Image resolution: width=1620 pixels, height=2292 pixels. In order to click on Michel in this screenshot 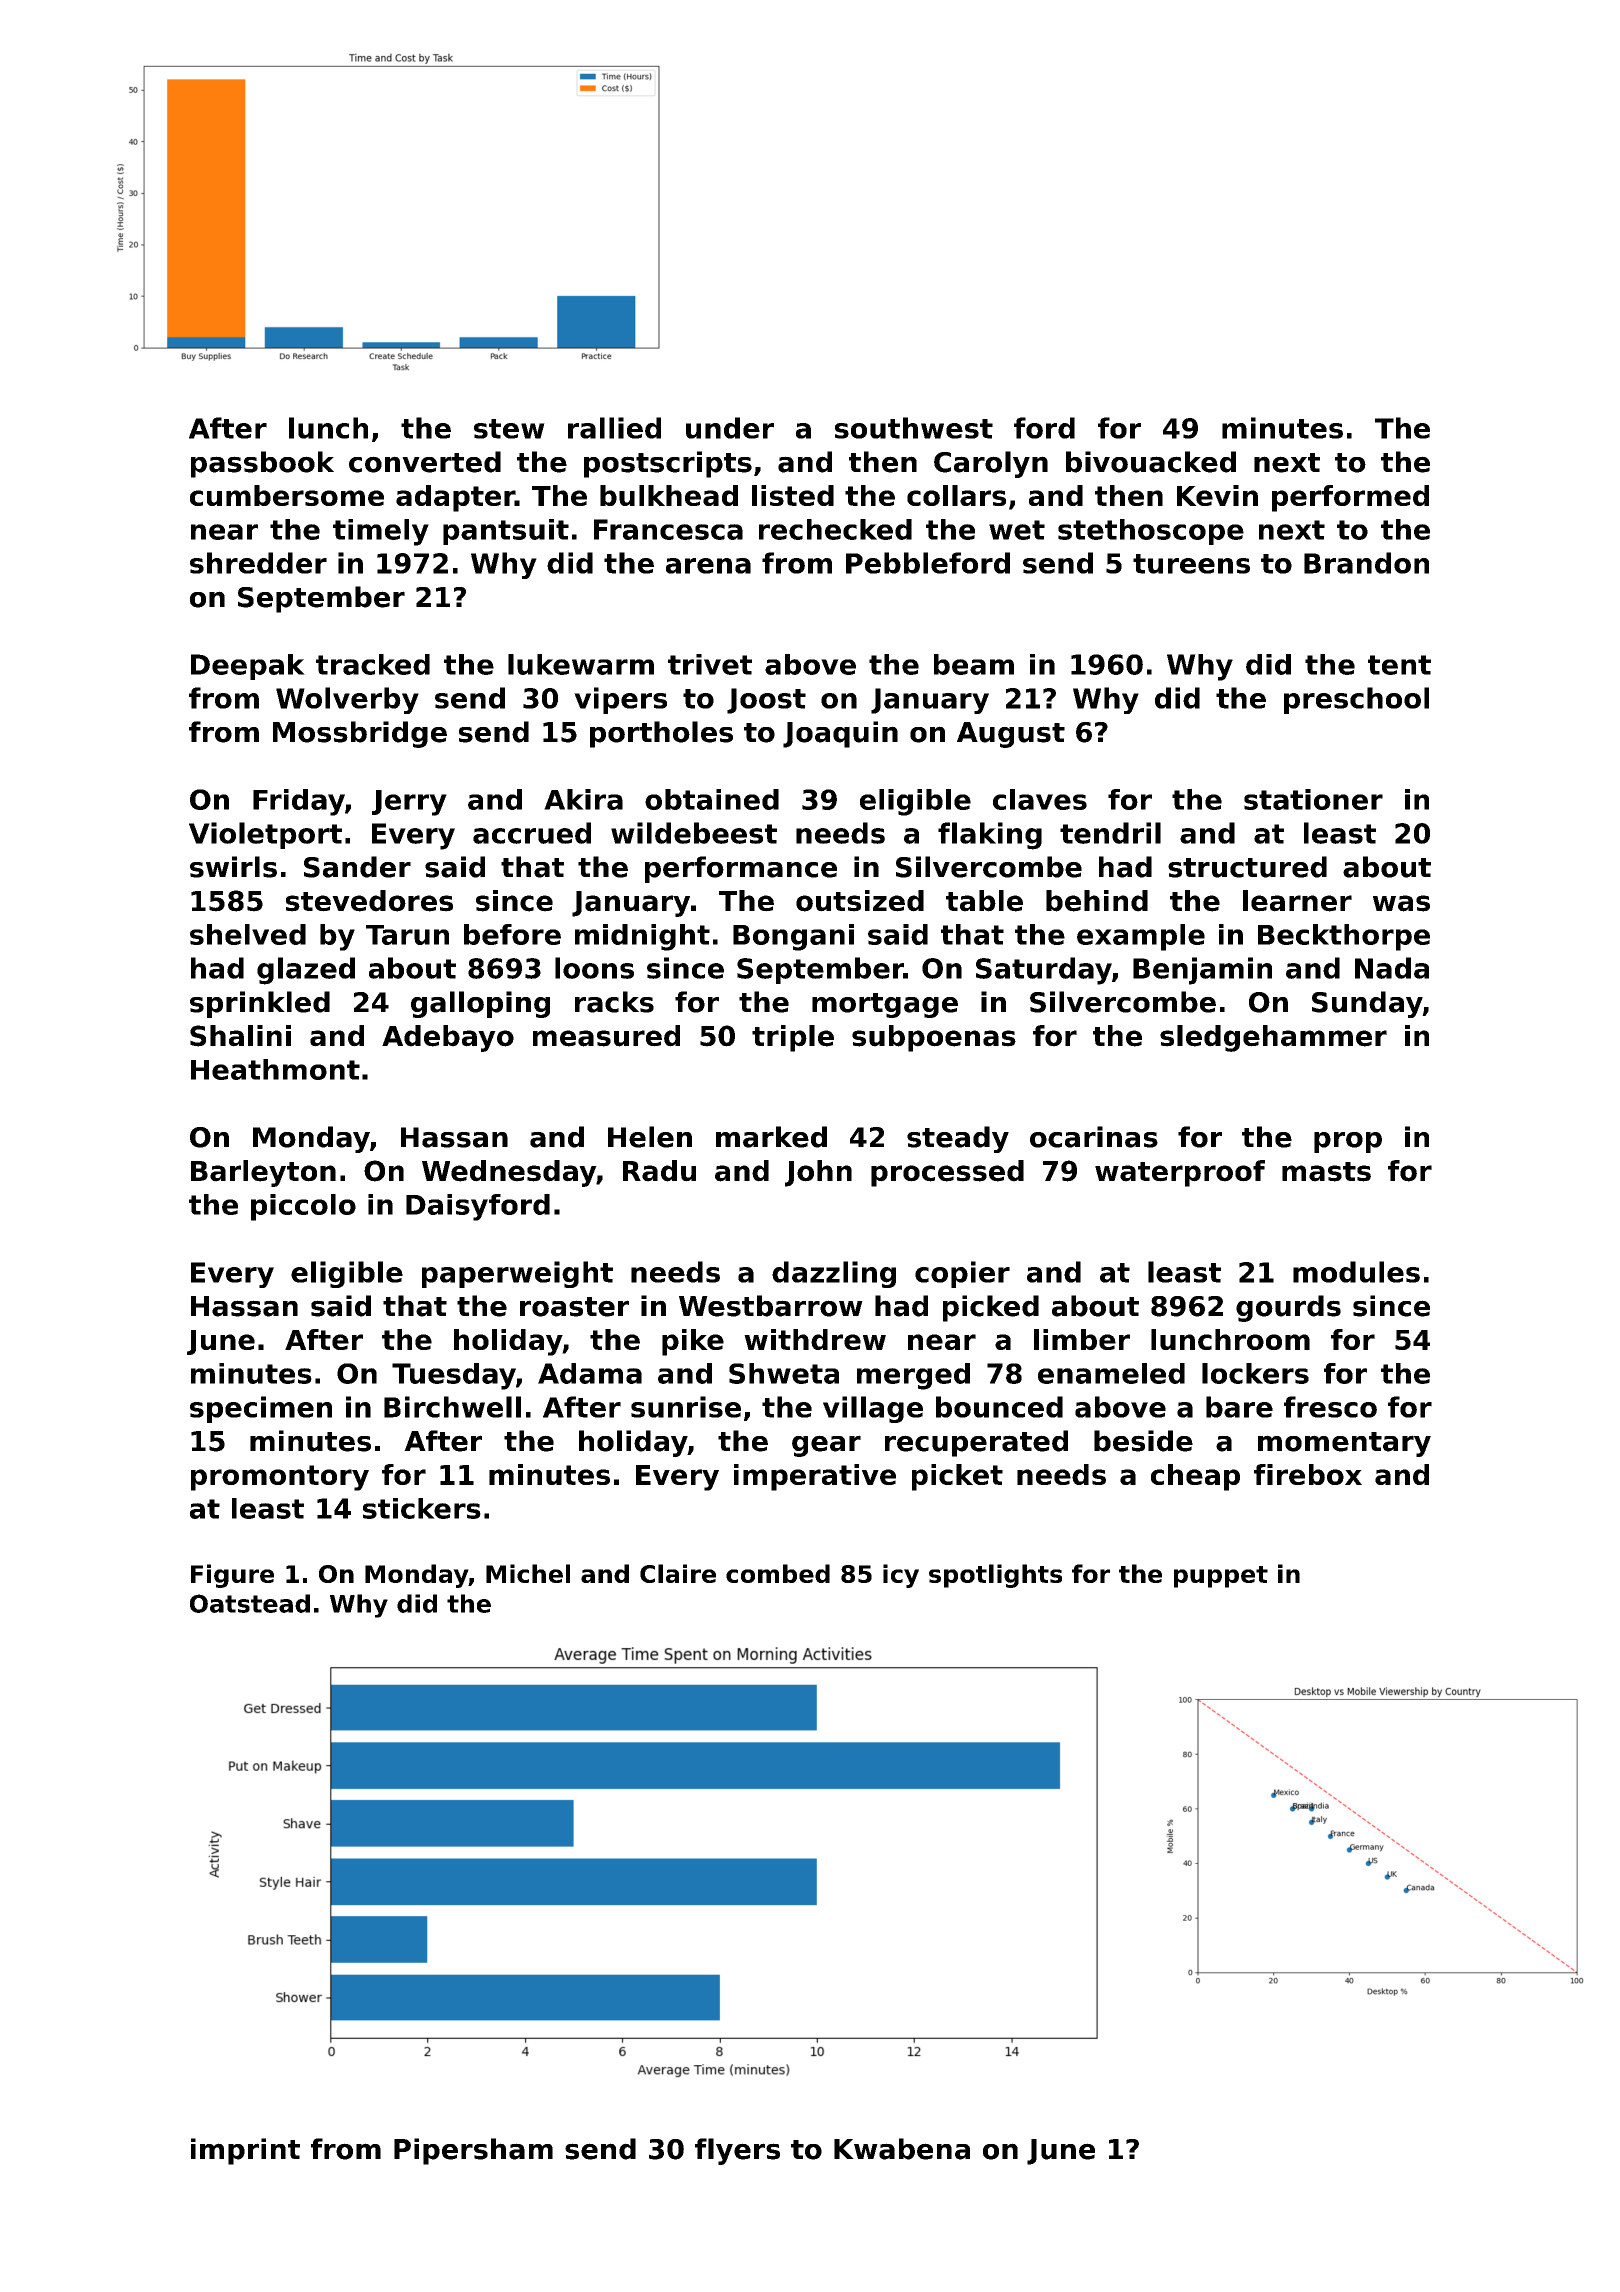, I will do `click(528, 1573)`.
